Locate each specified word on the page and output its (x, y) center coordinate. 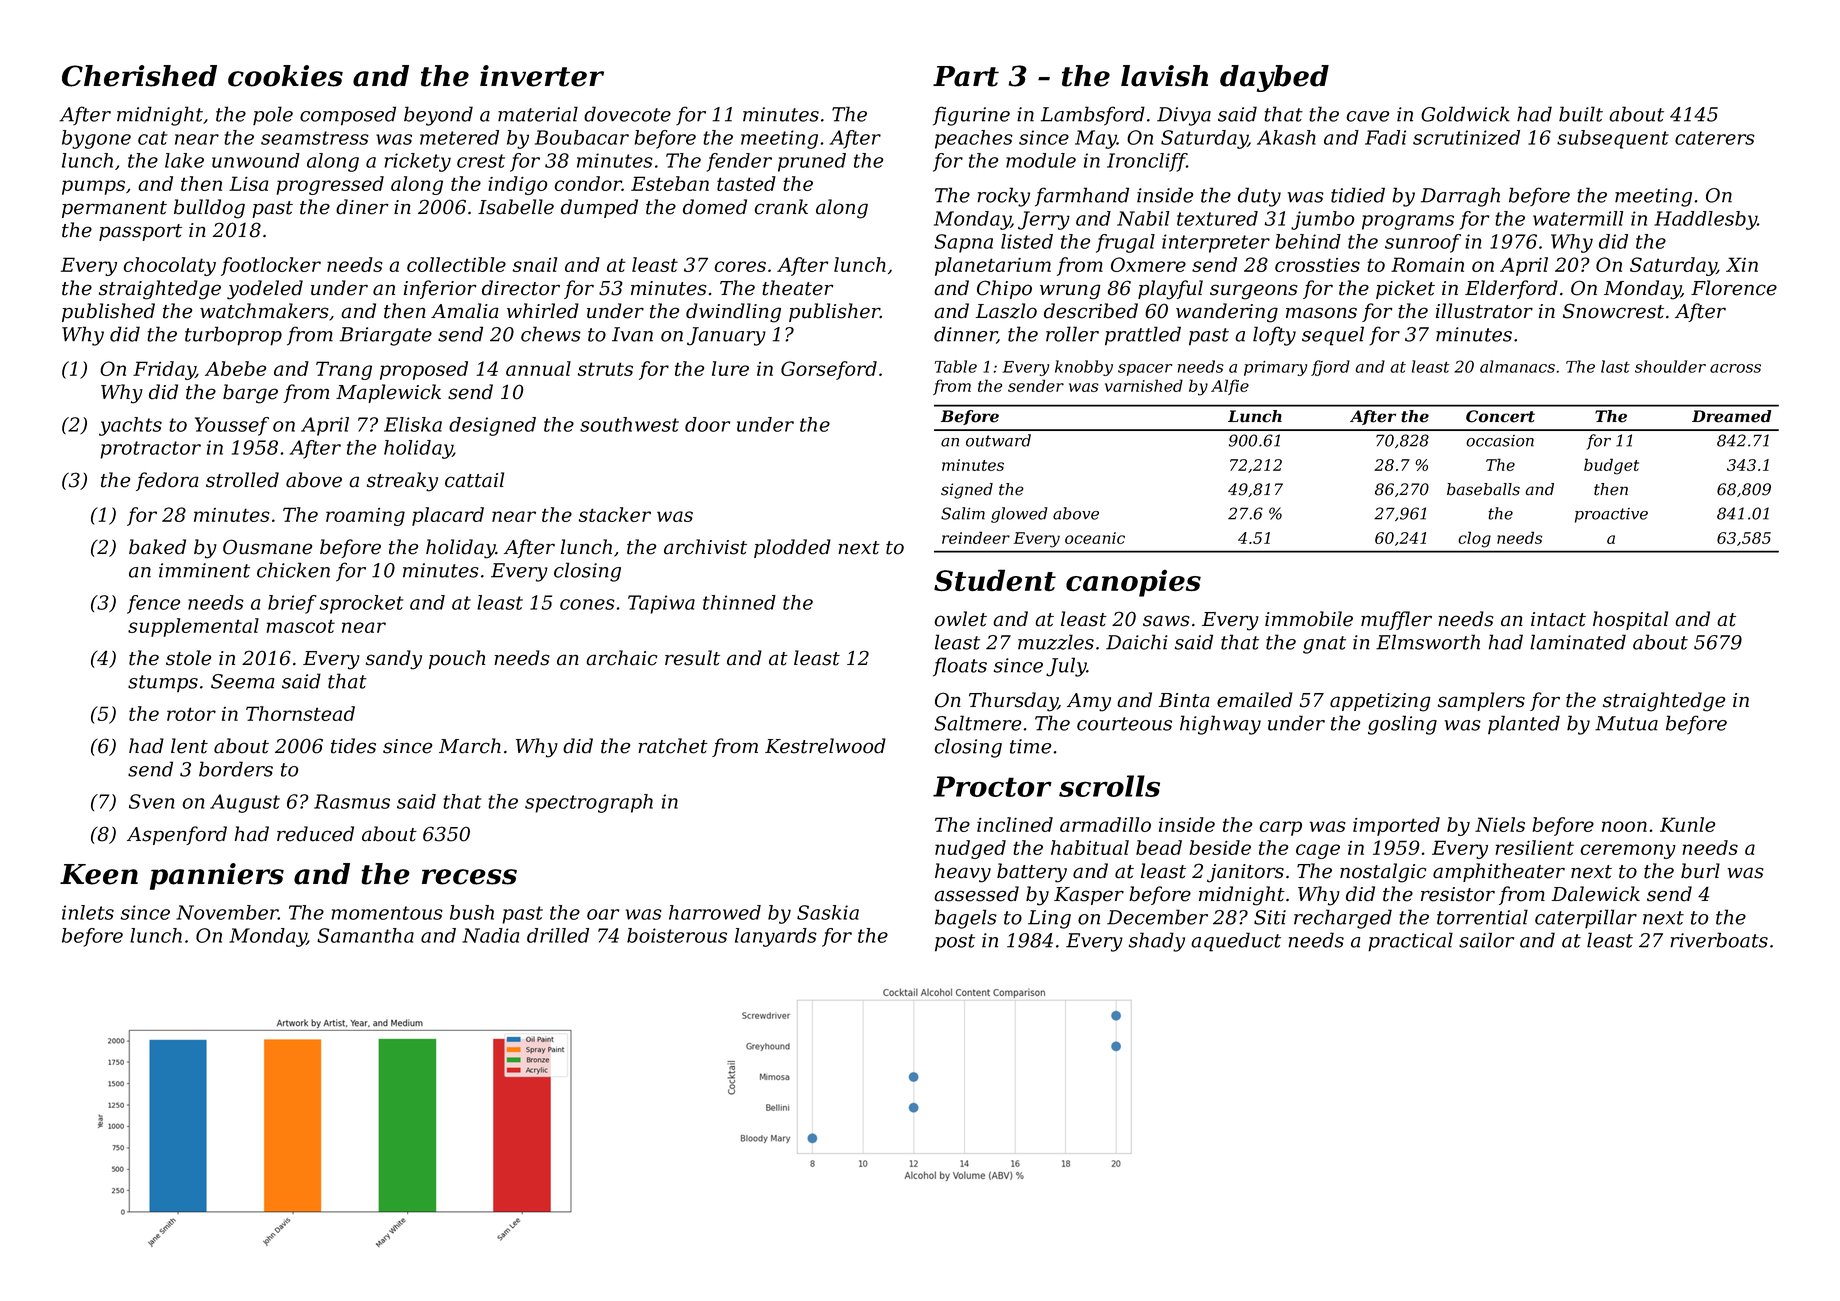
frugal (1125, 243)
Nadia (491, 935)
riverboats (1719, 940)
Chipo (1004, 289)
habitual (1090, 847)
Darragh (1460, 197)
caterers (1715, 138)
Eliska (413, 424)
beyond (438, 116)
